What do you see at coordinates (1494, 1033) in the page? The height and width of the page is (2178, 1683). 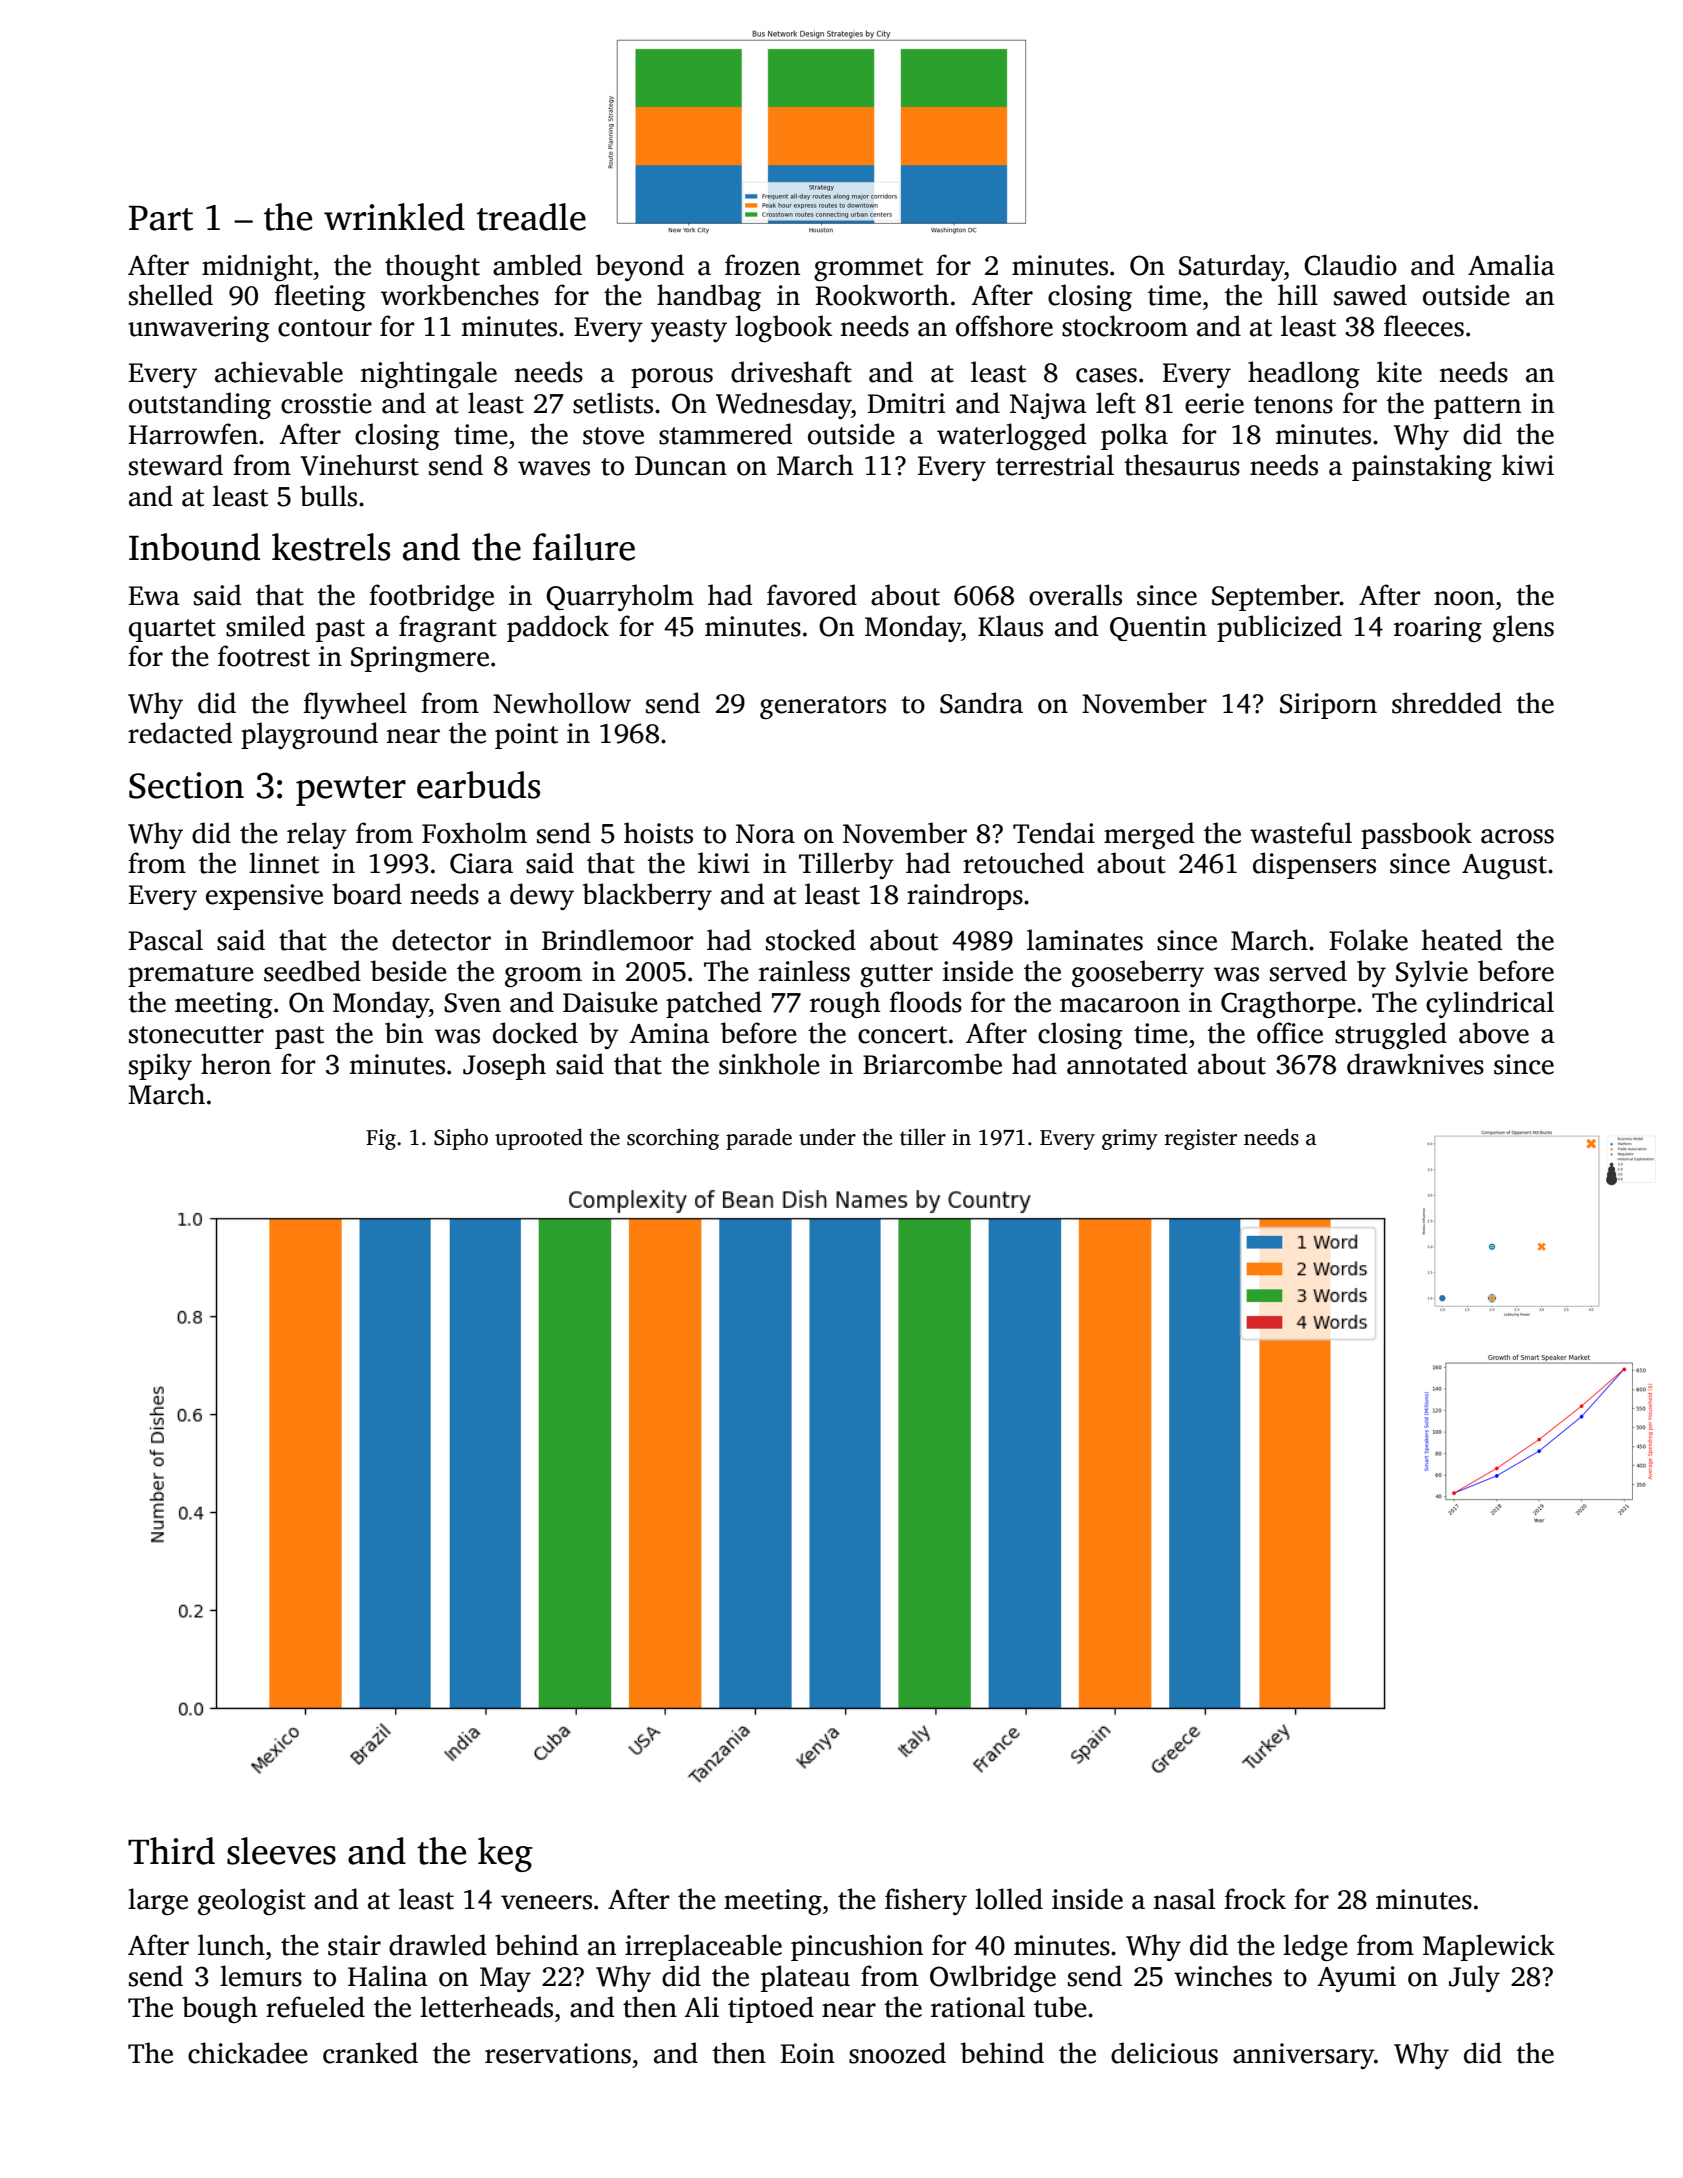 I see `above` at bounding box center [1494, 1033].
